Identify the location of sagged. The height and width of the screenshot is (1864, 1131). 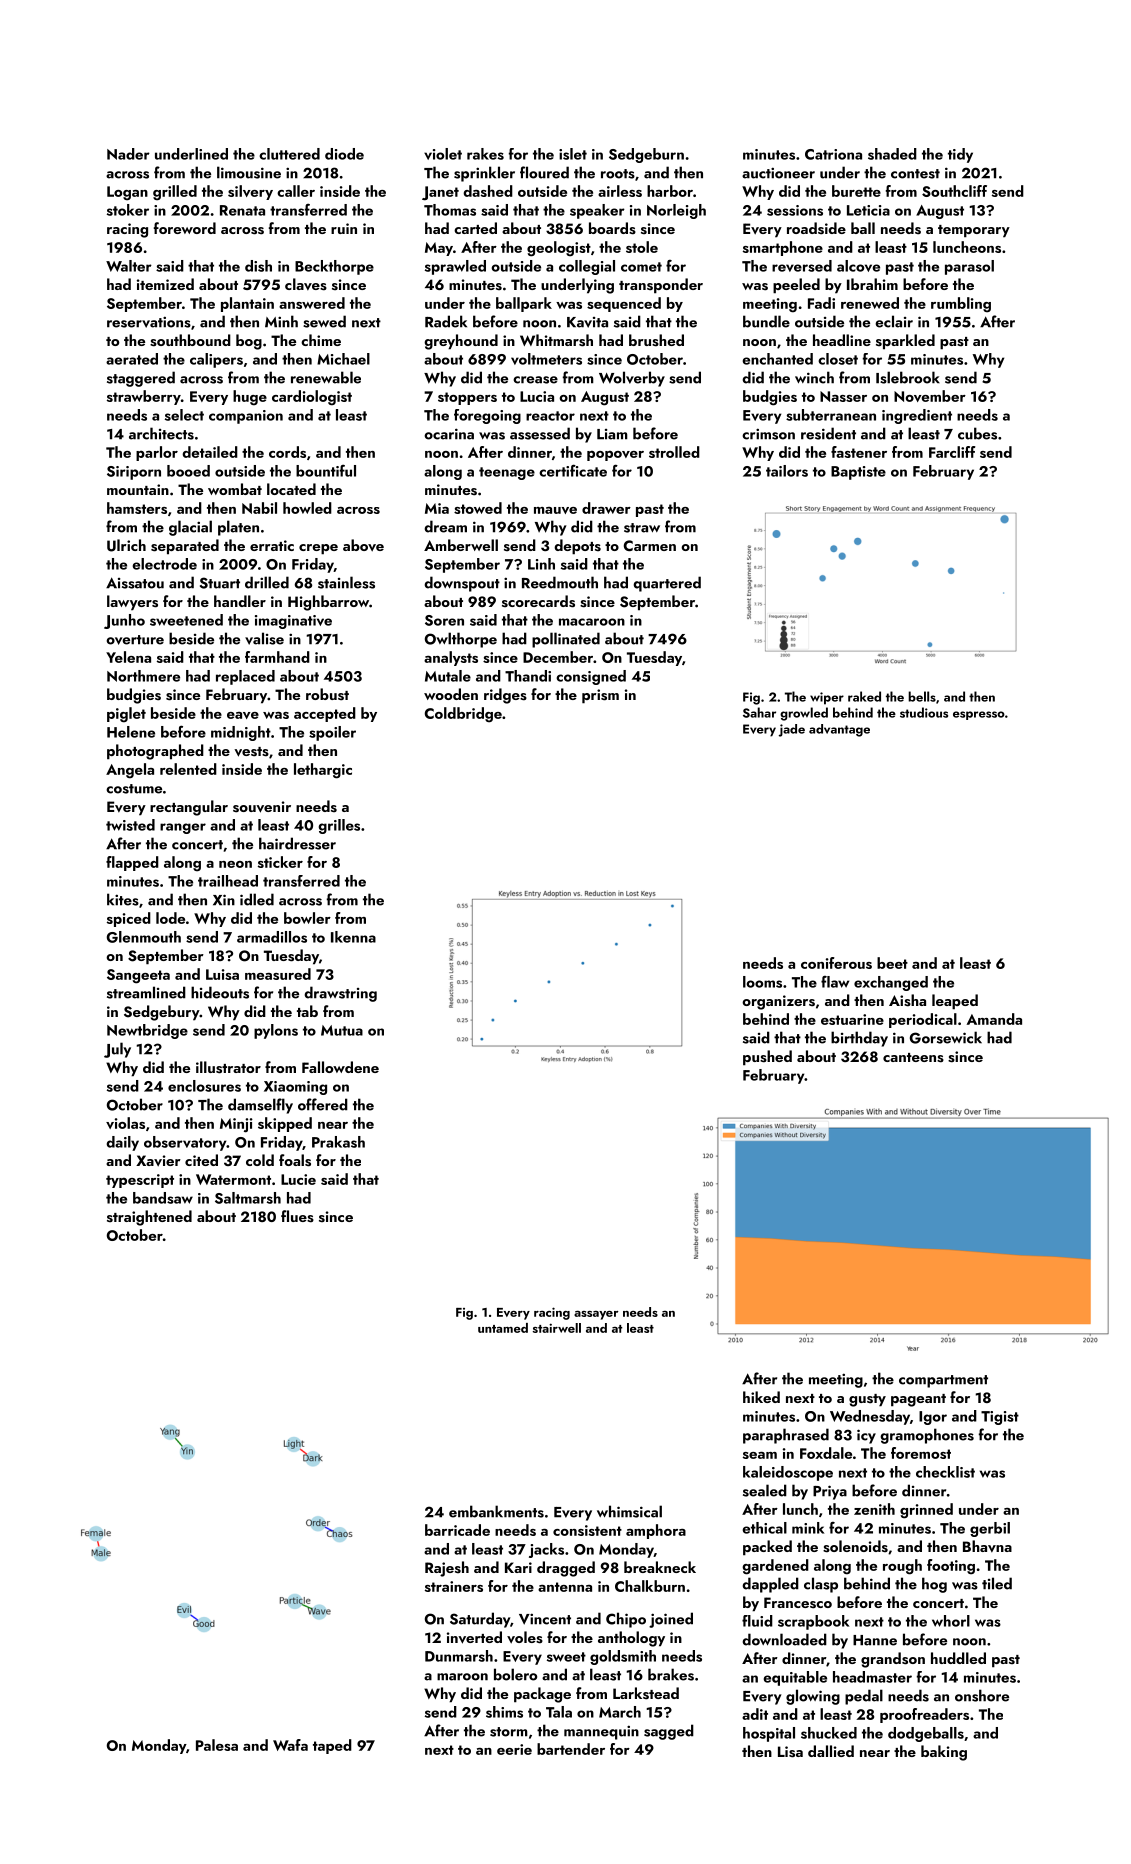
(669, 1732).
